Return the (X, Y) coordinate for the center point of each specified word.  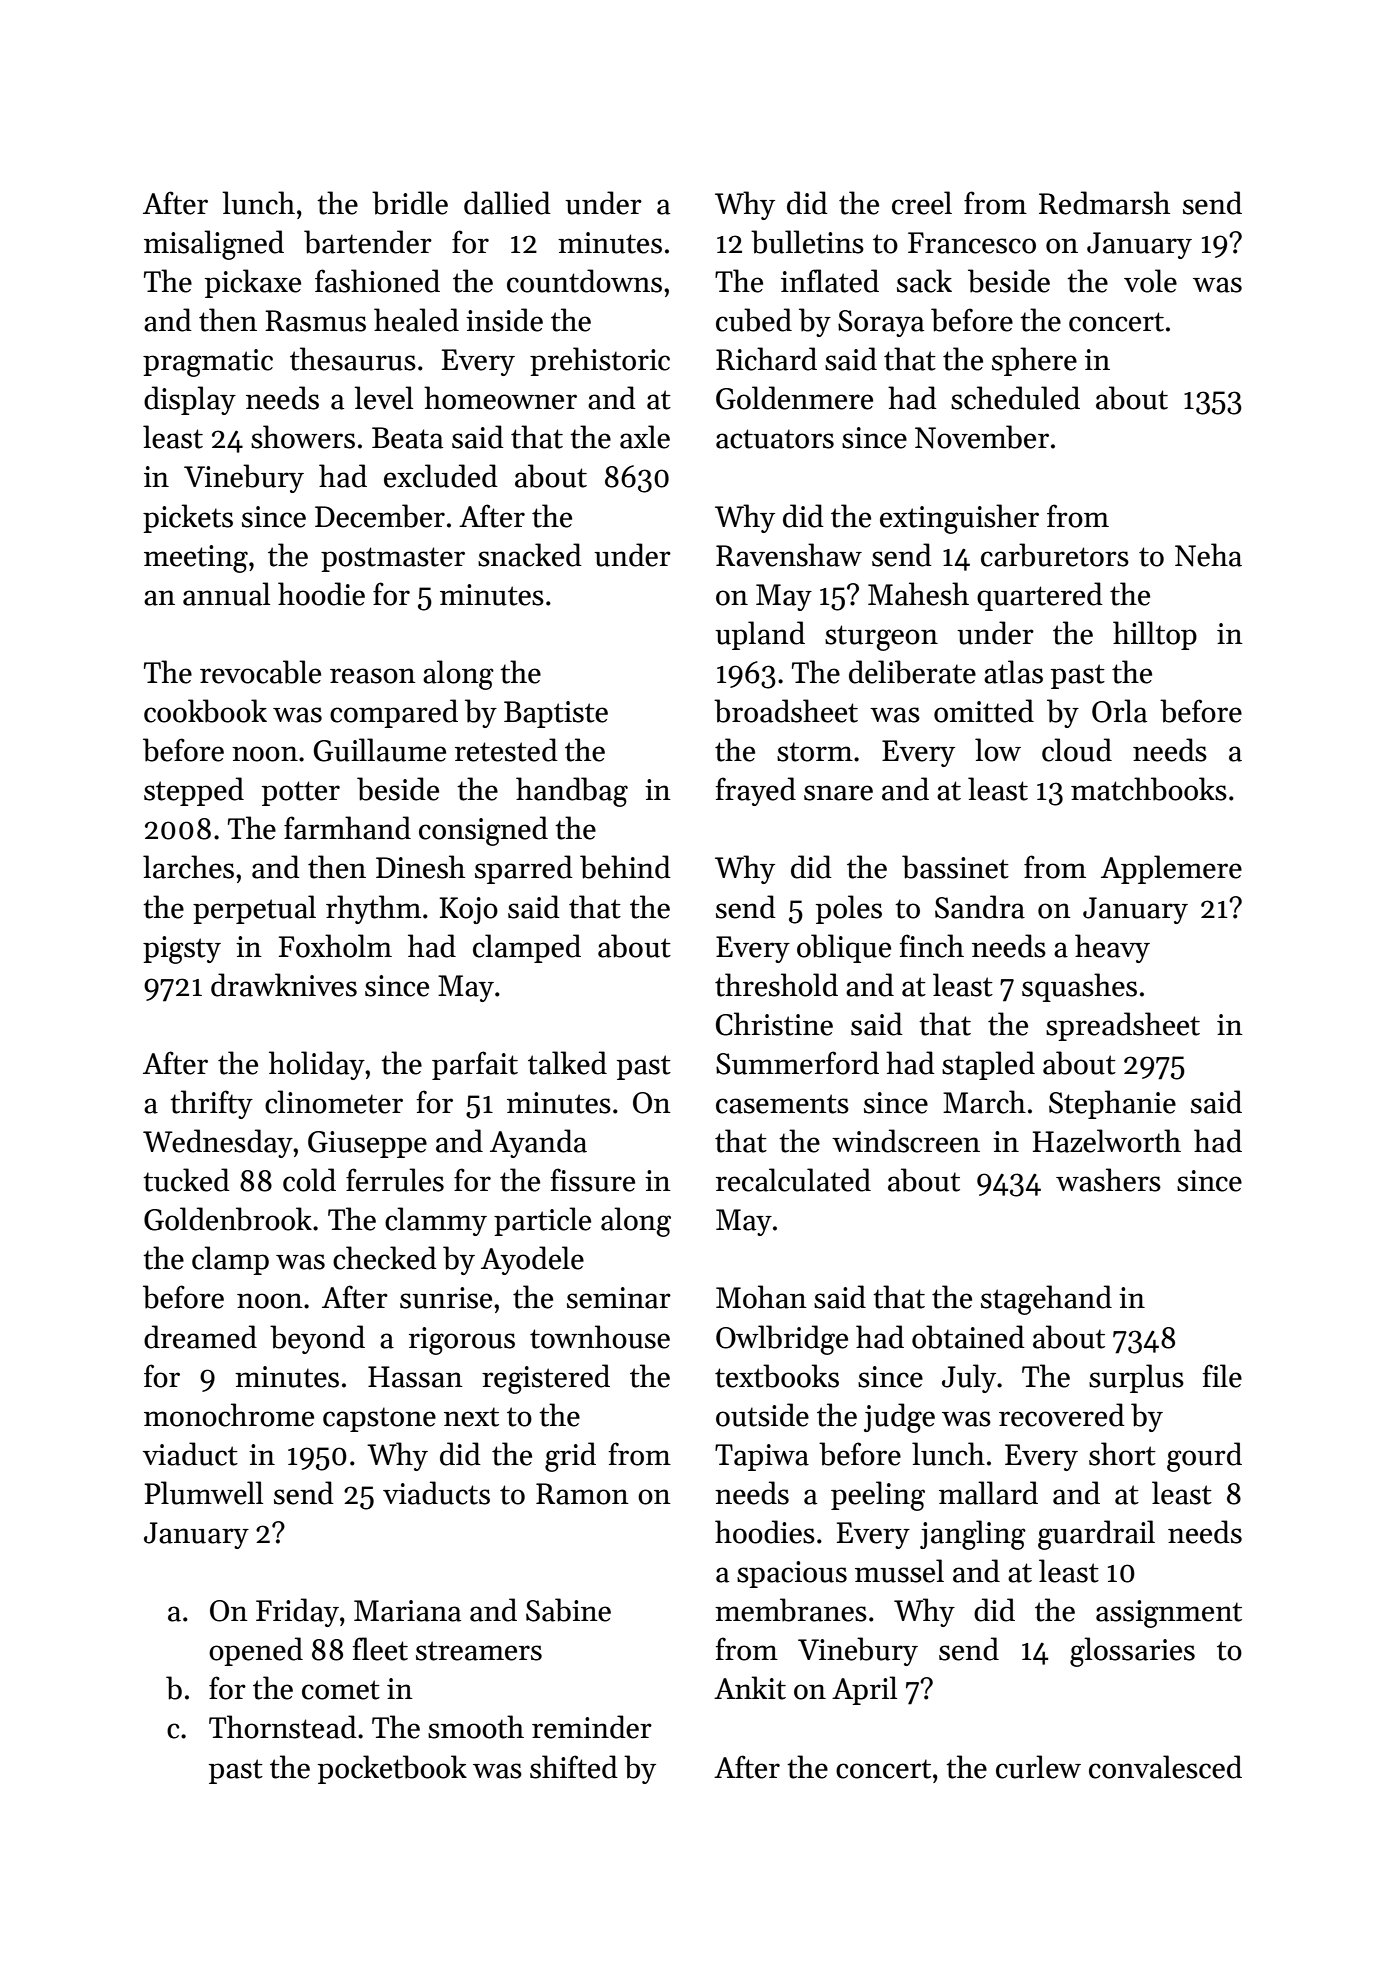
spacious (792, 1574)
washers (1108, 1180)
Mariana (407, 1611)
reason (373, 676)
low (998, 750)
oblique (844, 948)
